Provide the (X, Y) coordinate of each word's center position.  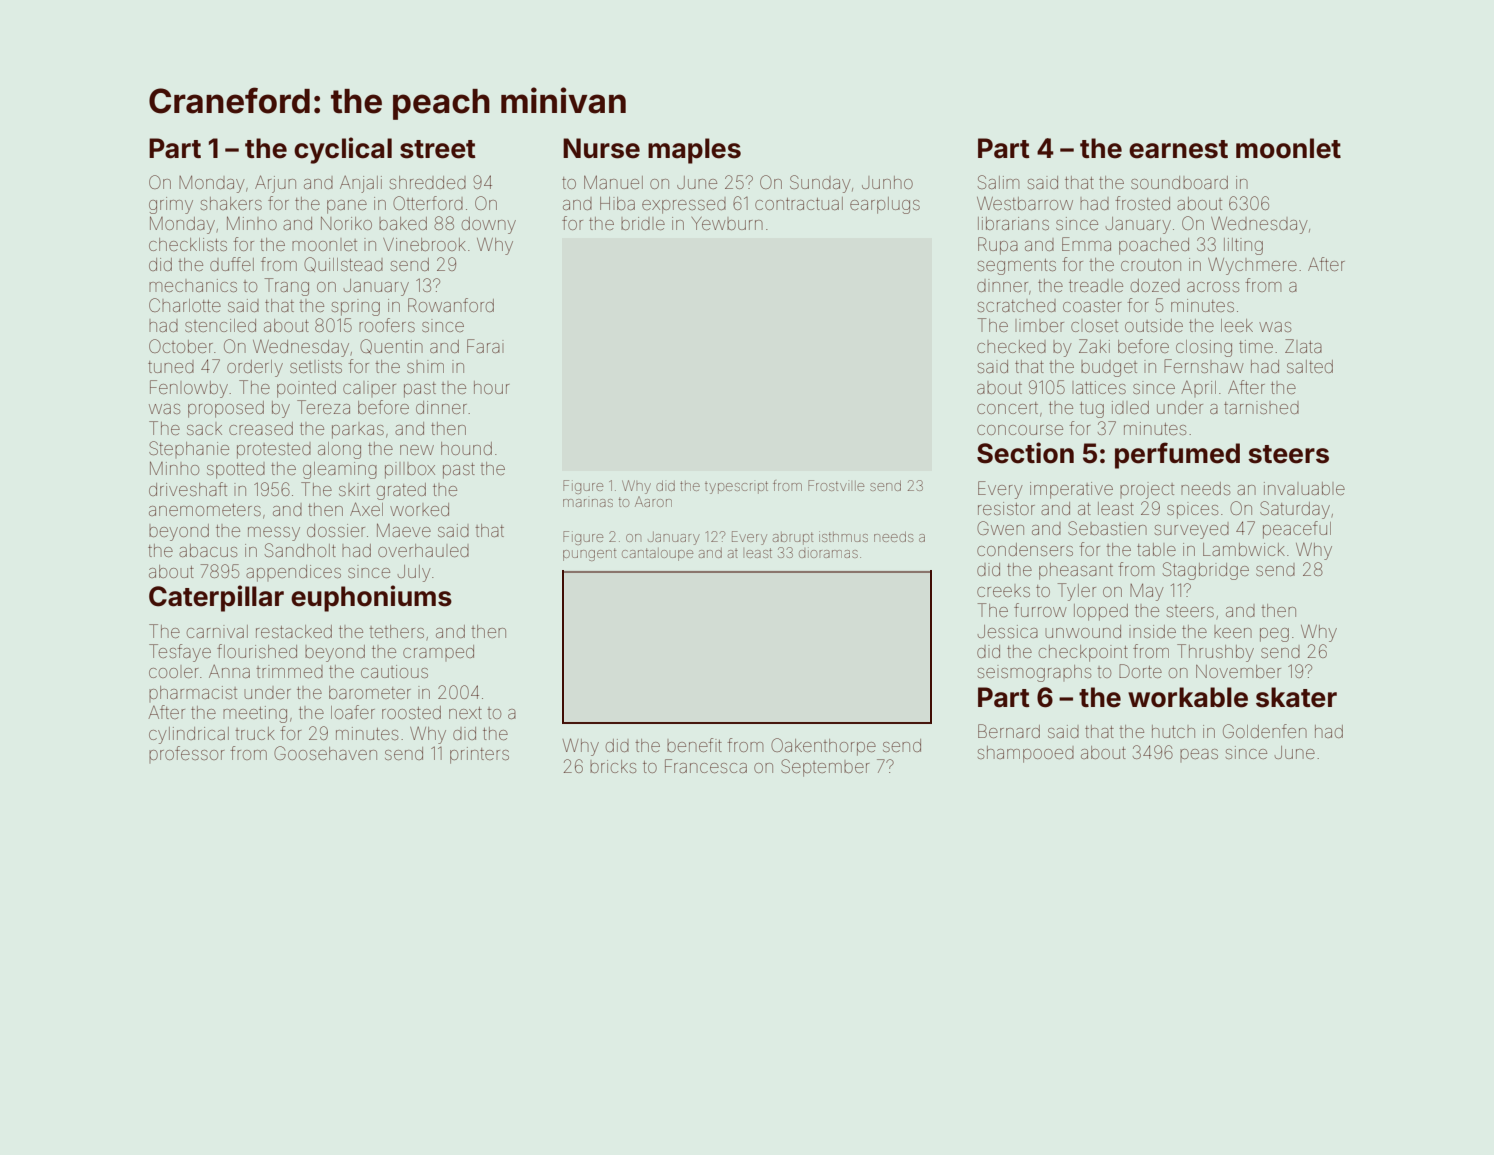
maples (694, 151)
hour (491, 387)
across (1213, 287)
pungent (589, 554)
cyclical (343, 150)
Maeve (404, 530)
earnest (1178, 149)
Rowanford (451, 305)
